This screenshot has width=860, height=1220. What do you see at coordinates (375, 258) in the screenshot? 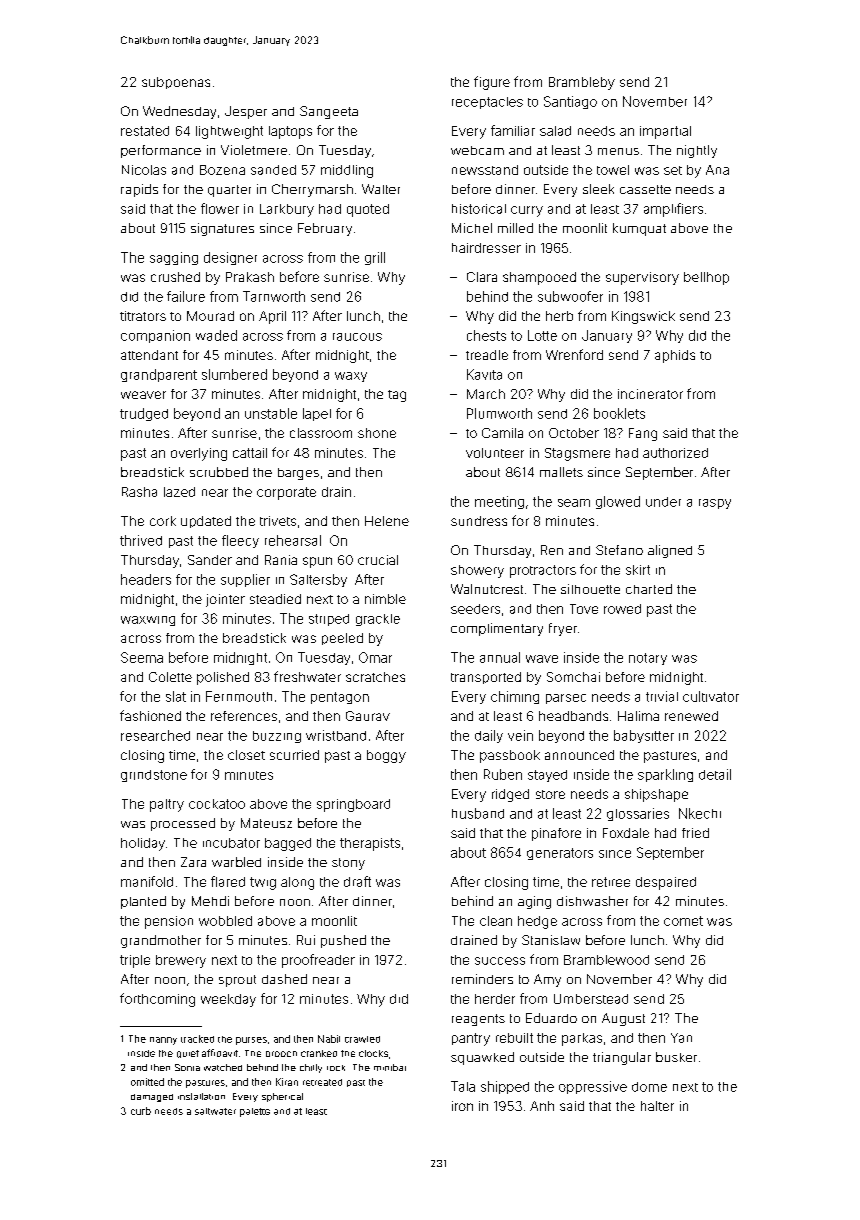
I see `grill` at bounding box center [375, 258].
